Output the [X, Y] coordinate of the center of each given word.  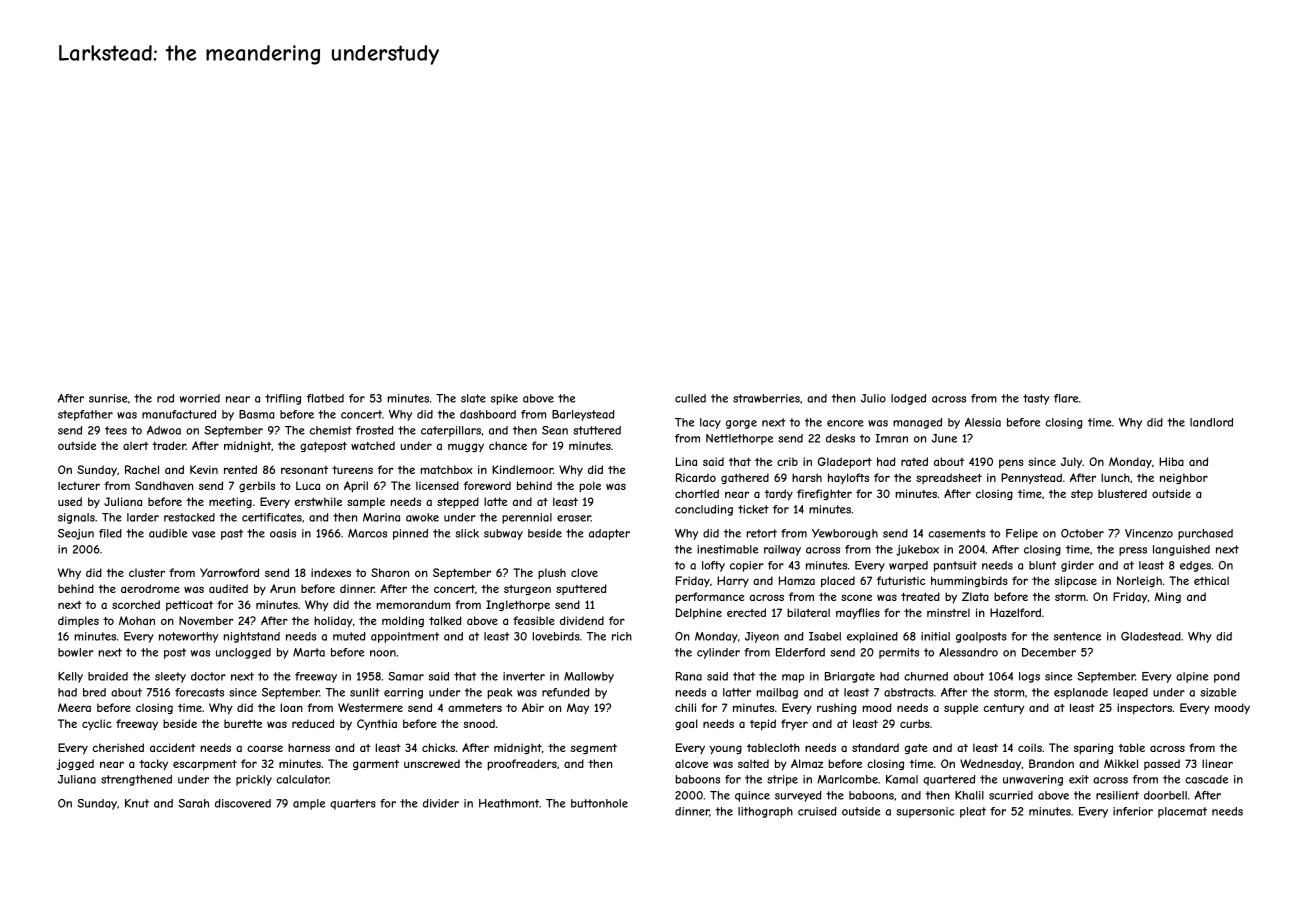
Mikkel [1121, 763]
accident [172, 747]
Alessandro [968, 652]
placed [838, 581]
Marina [381, 517]
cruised [817, 811]
